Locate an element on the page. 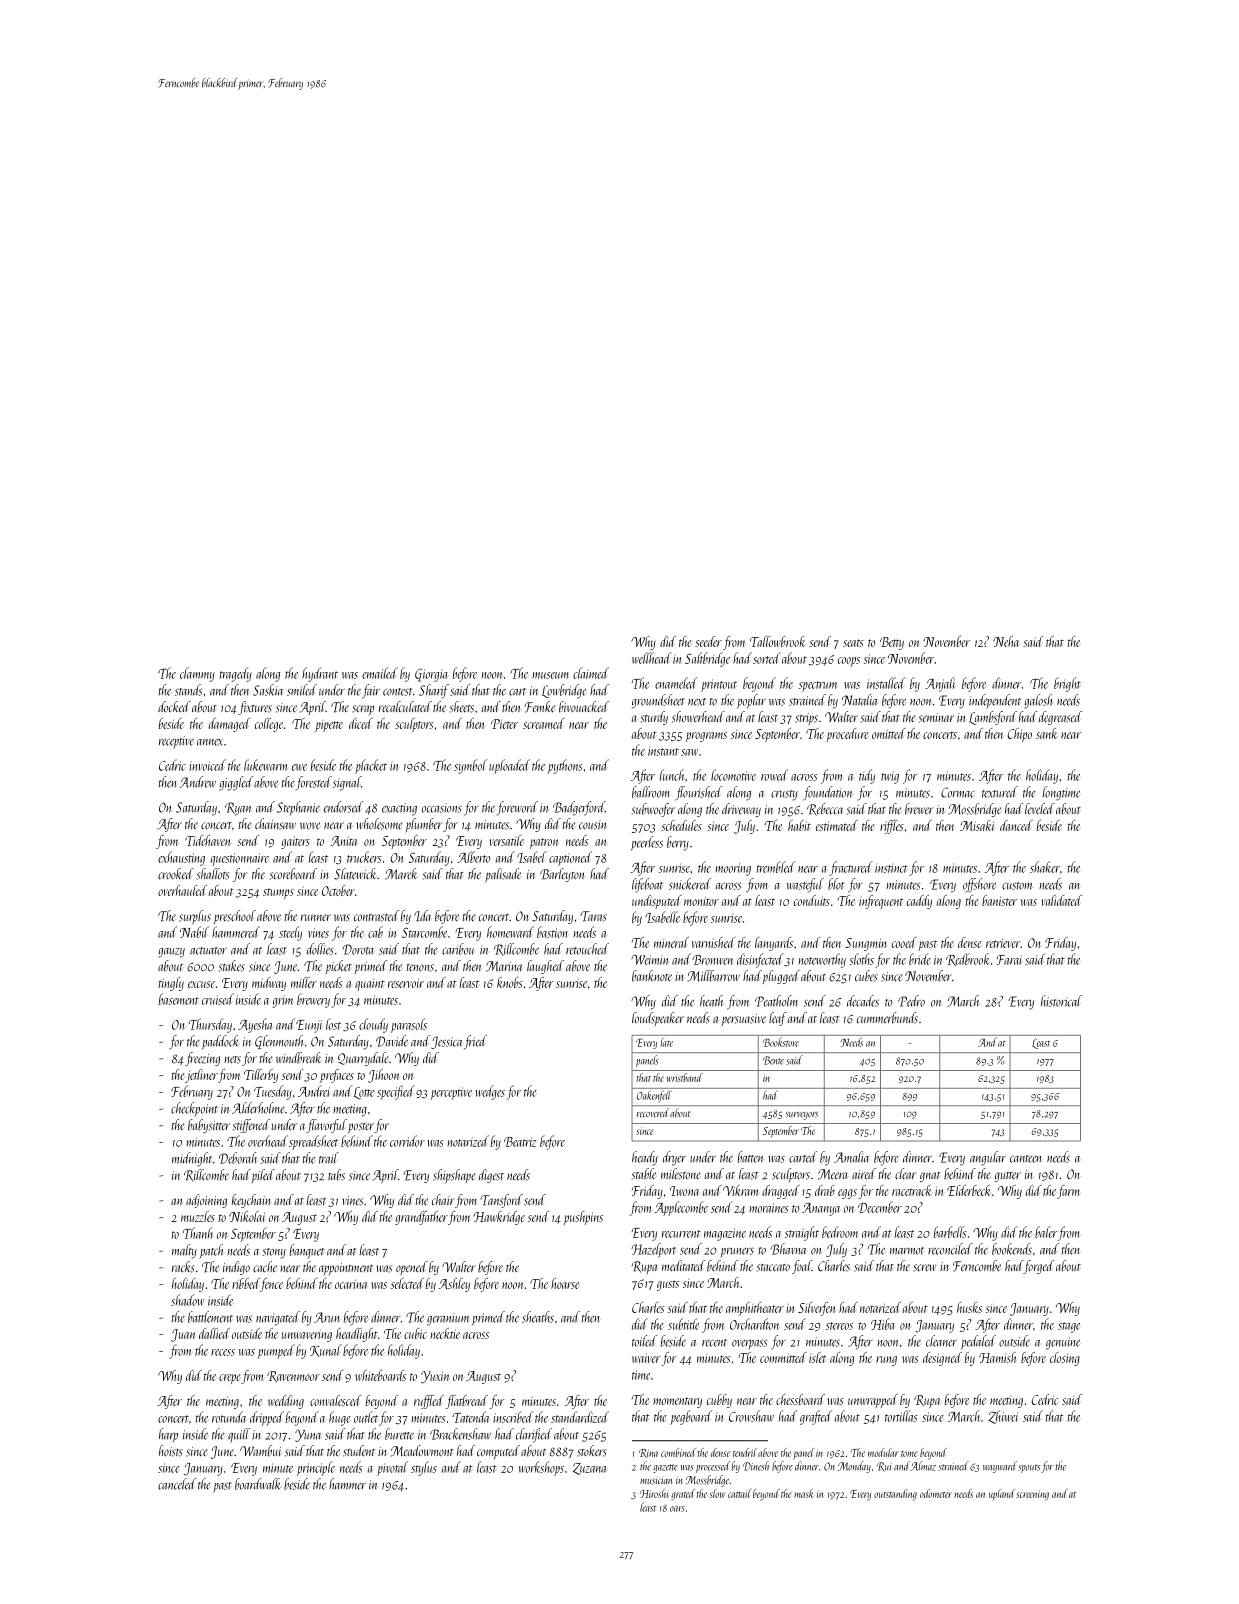  bright is located at coordinates (1067, 684).
